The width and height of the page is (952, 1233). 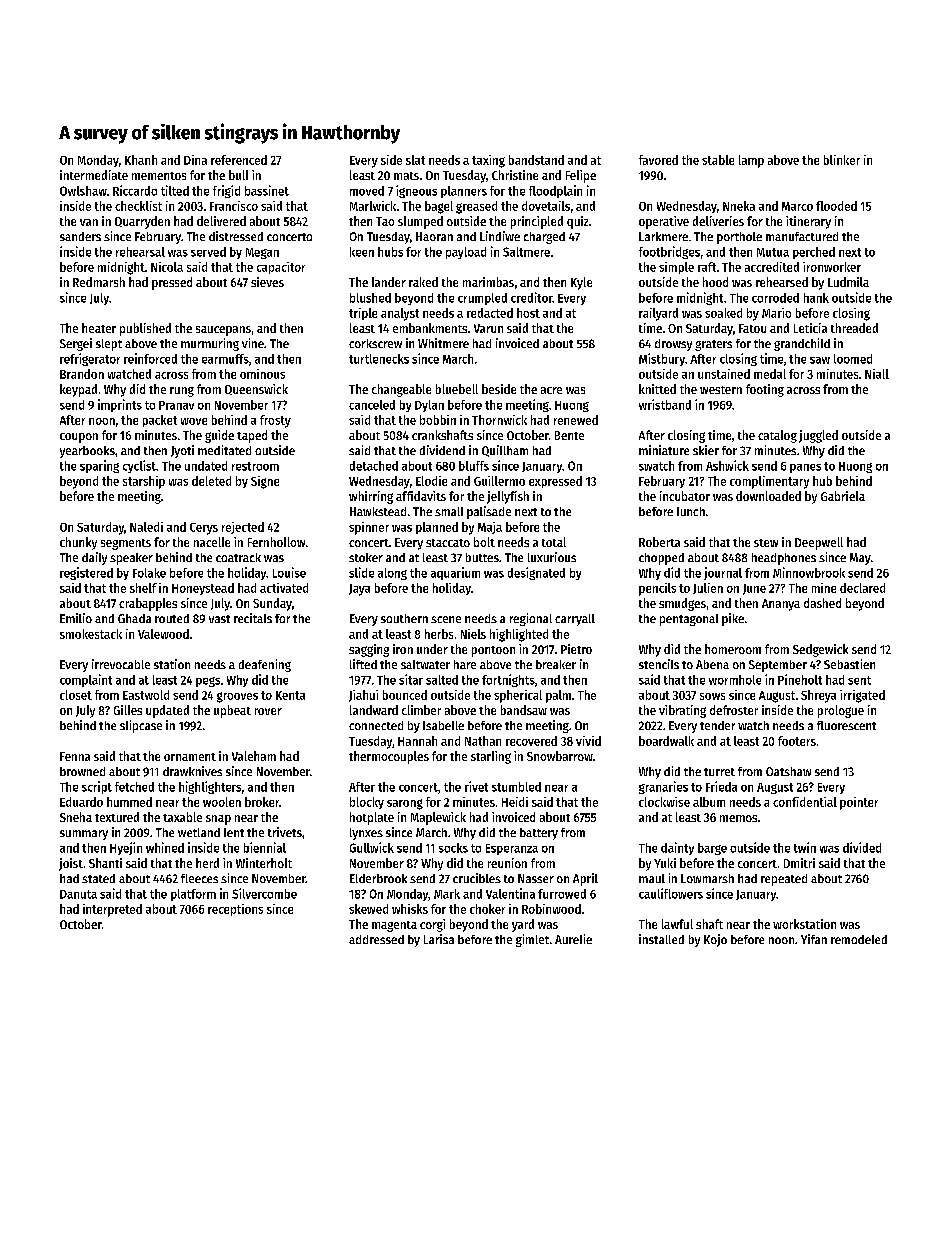 What do you see at coordinates (658, 160) in the page?
I see `favored` at bounding box center [658, 160].
